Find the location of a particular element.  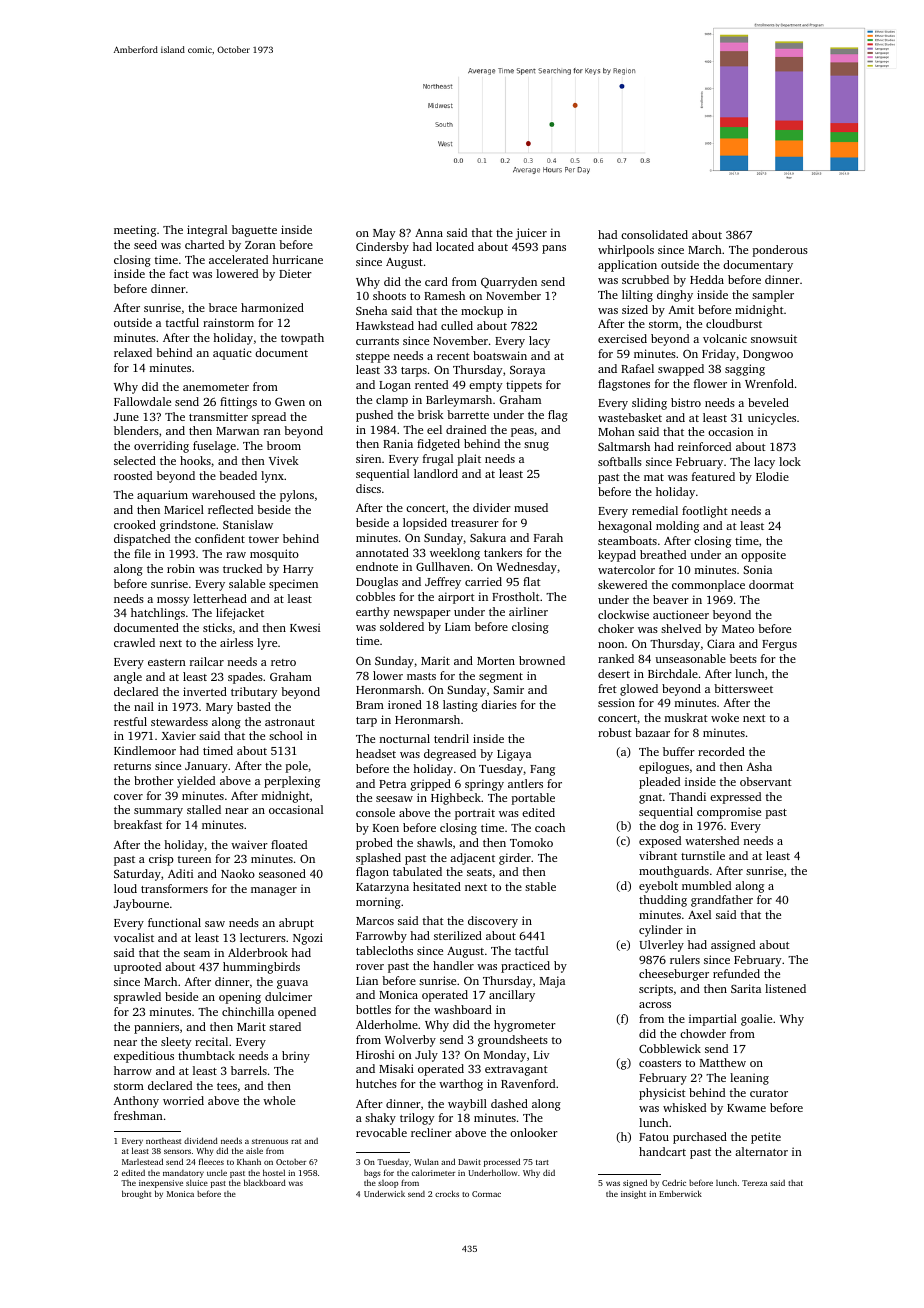

extravagant is located at coordinates (516, 1071).
